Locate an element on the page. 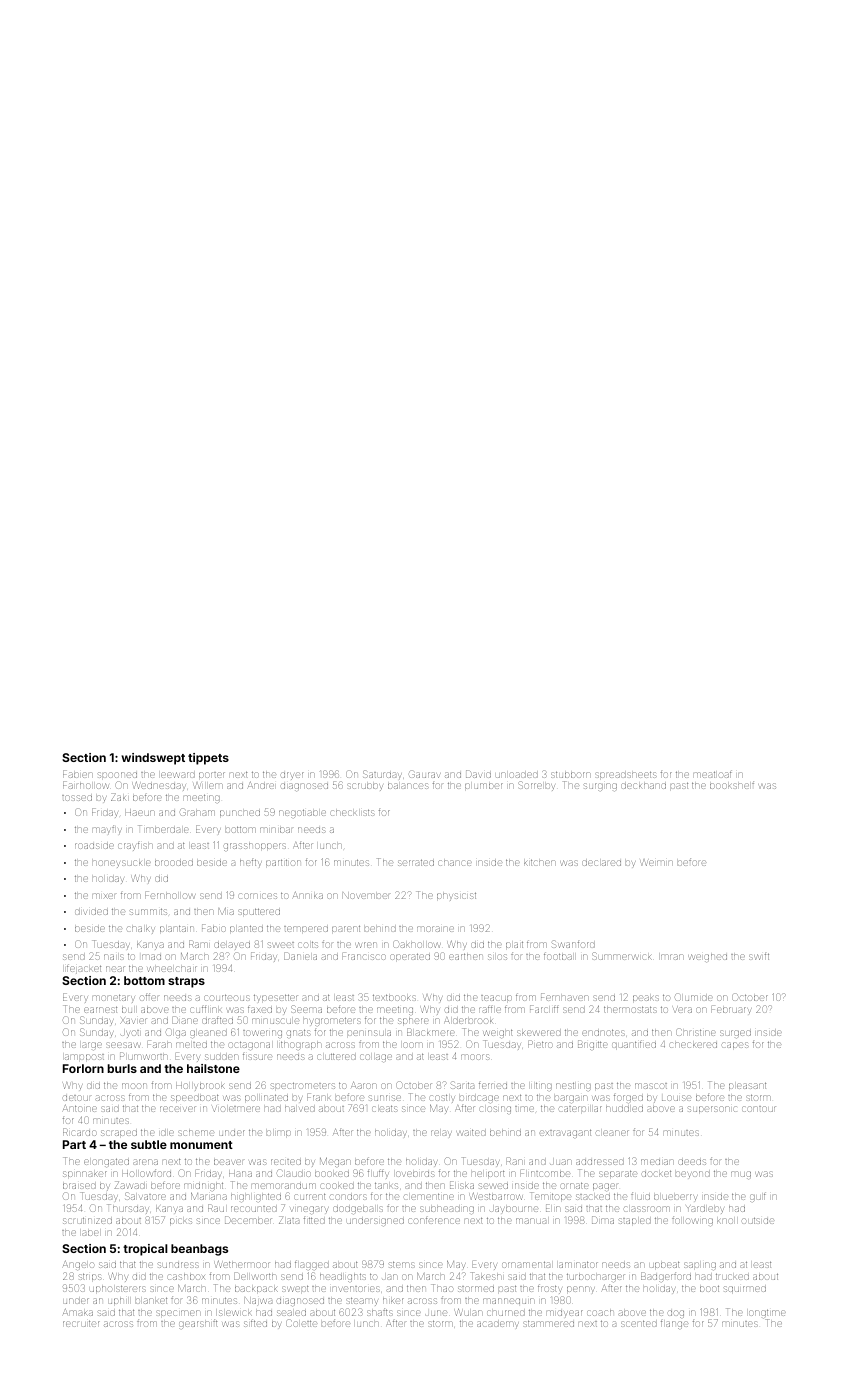  tippets is located at coordinates (208, 759).
